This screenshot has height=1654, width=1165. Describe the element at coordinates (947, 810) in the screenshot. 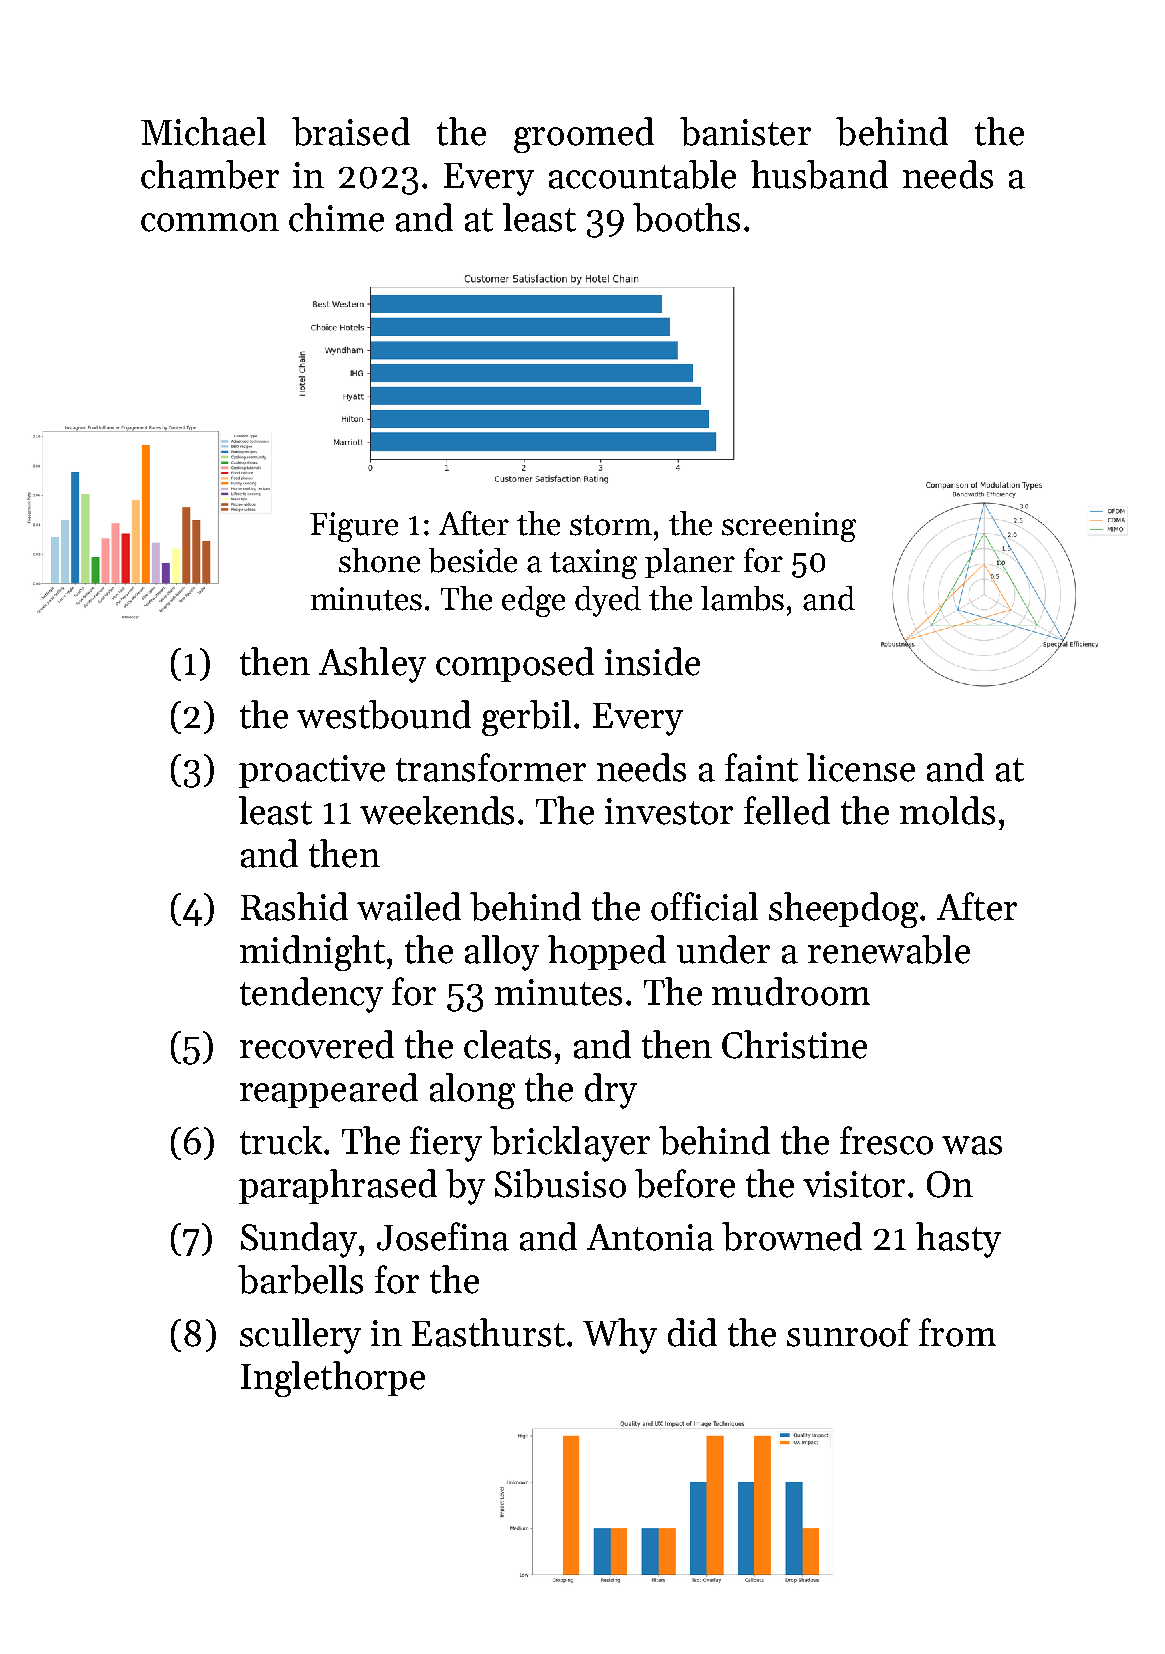

I see `molds` at that location.
